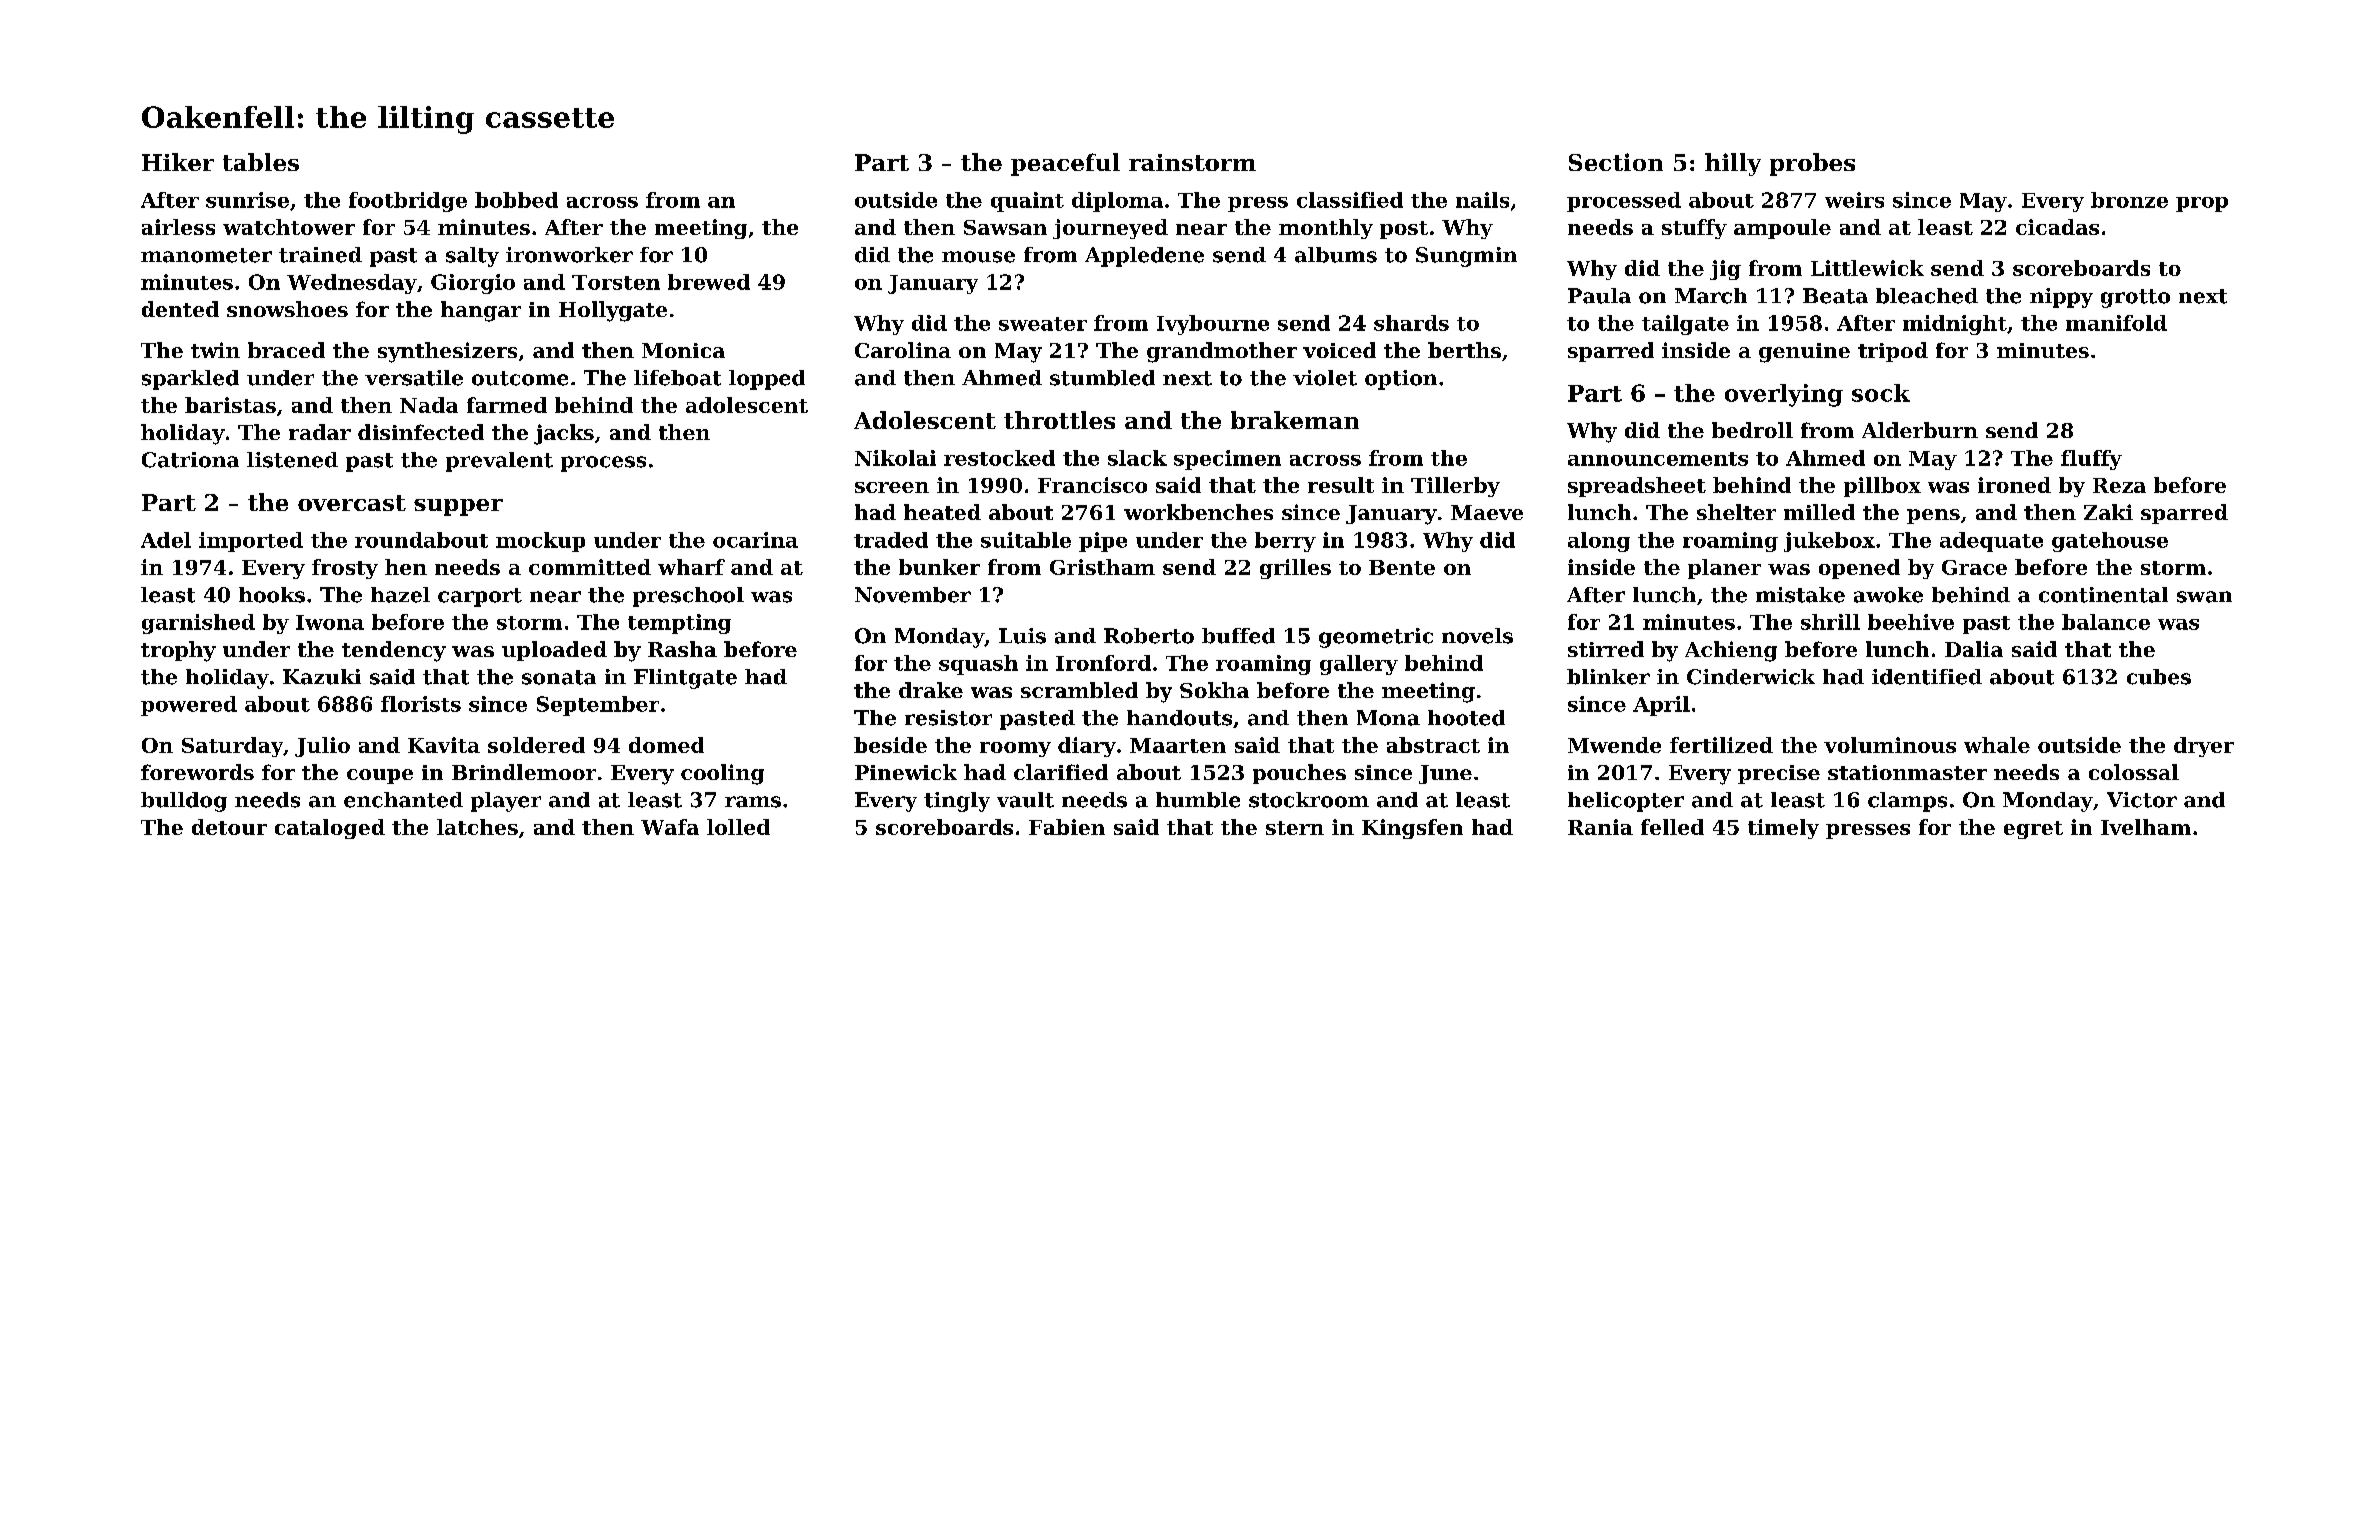 Image resolution: width=2380 pixels, height=1540 pixels. Describe the element at coordinates (891, 540) in the document. I see `traded` at that location.
